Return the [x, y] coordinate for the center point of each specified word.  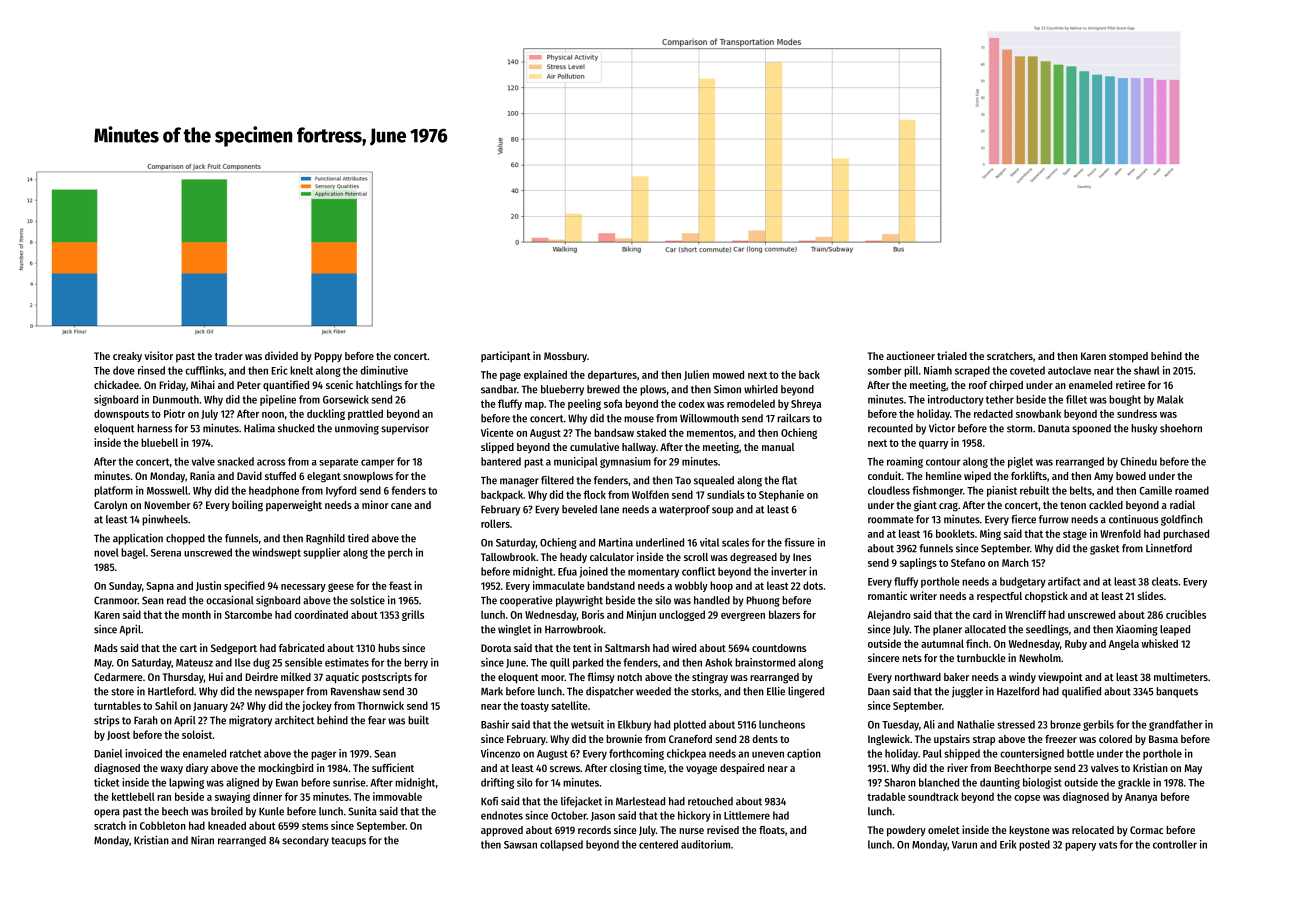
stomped [1128, 357]
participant [506, 356]
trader [229, 356]
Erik [1008, 844]
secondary [305, 841]
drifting [497, 783]
